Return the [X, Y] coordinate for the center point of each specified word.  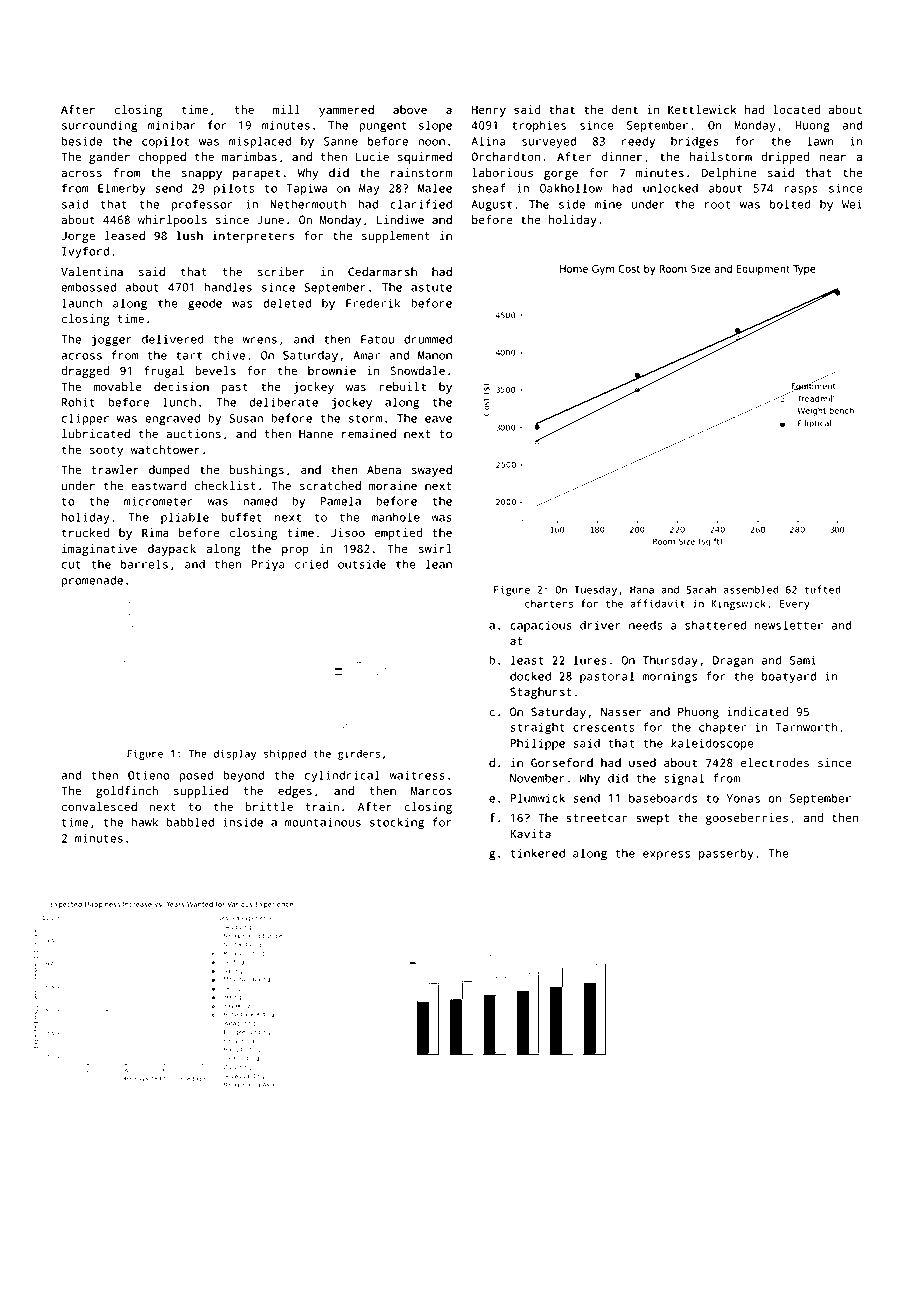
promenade [92, 581]
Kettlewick [702, 109]
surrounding [99, 126]
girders [359, 755]
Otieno [149, 775]
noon [431, 142]
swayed [432, 471]
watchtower [165, 449]
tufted [823, 589]
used [642, 762]
